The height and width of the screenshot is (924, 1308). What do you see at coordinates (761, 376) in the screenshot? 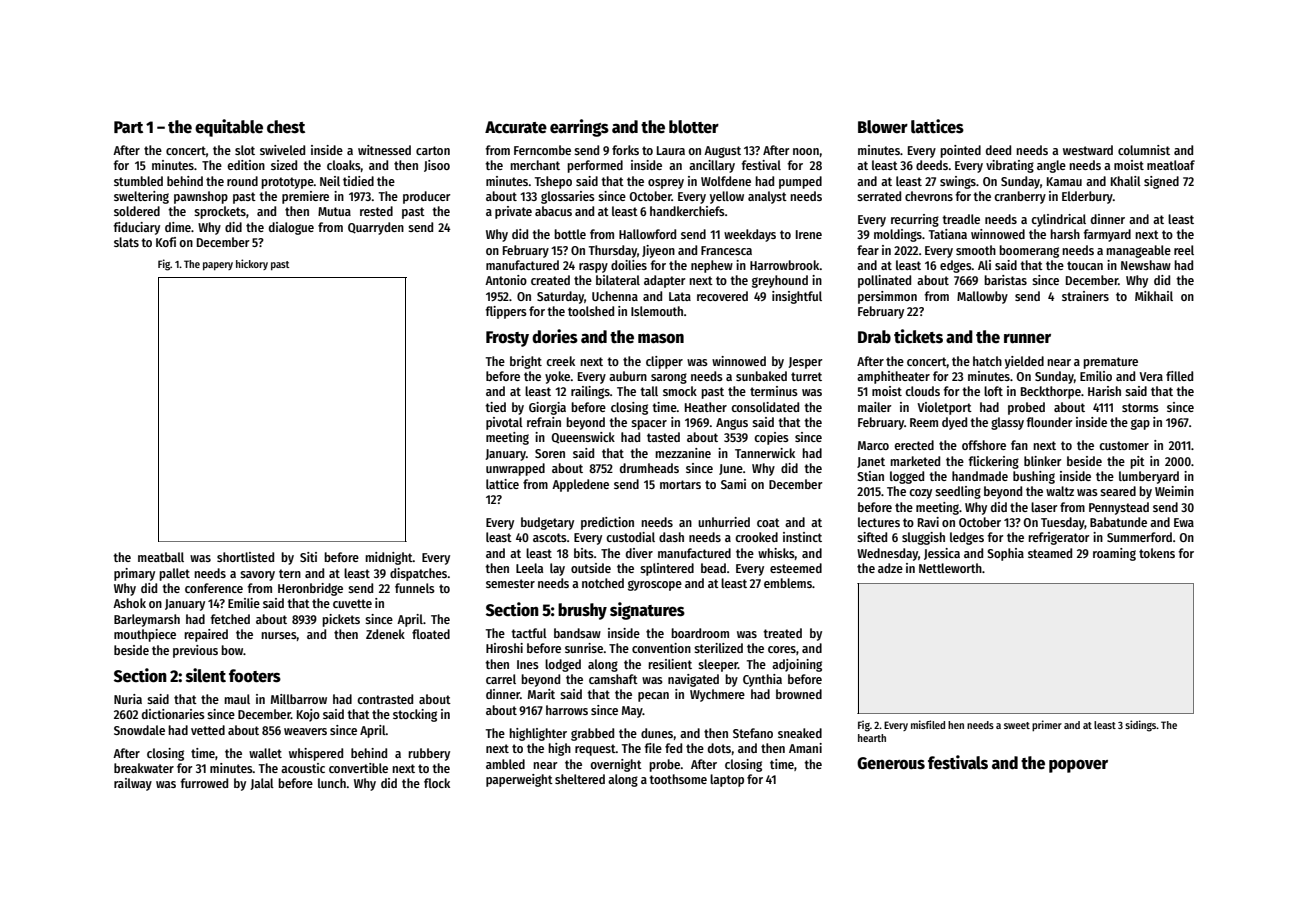
I see `sunbaked` at bounding box center [761, 376].
